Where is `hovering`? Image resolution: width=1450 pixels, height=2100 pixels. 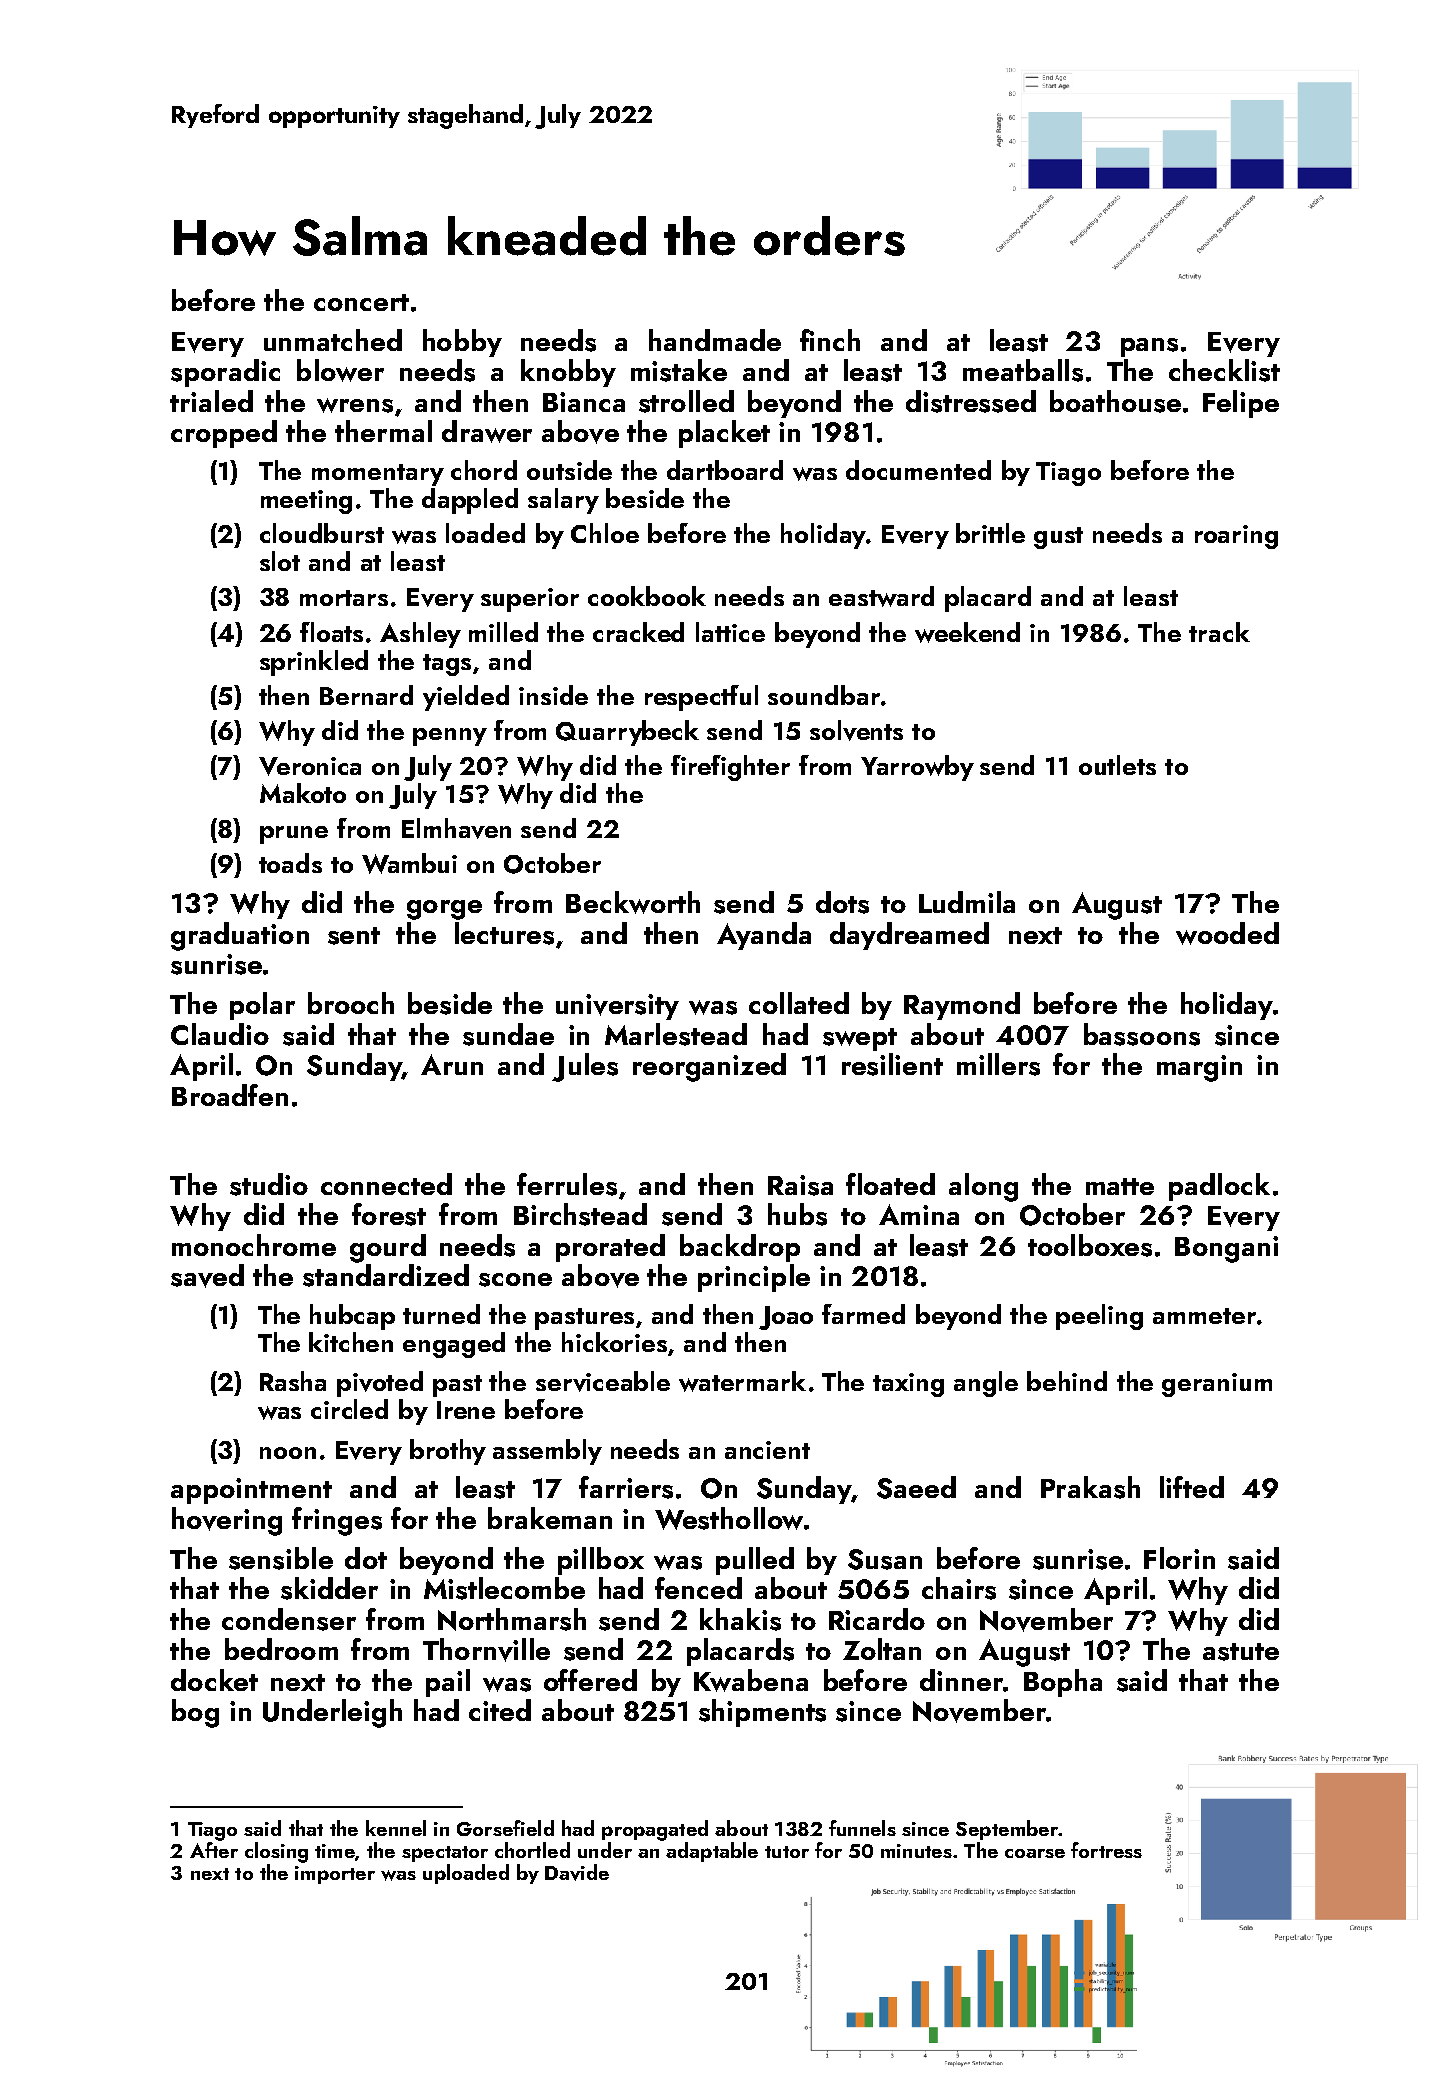 hovering is located at coordinates (227, 1521).
